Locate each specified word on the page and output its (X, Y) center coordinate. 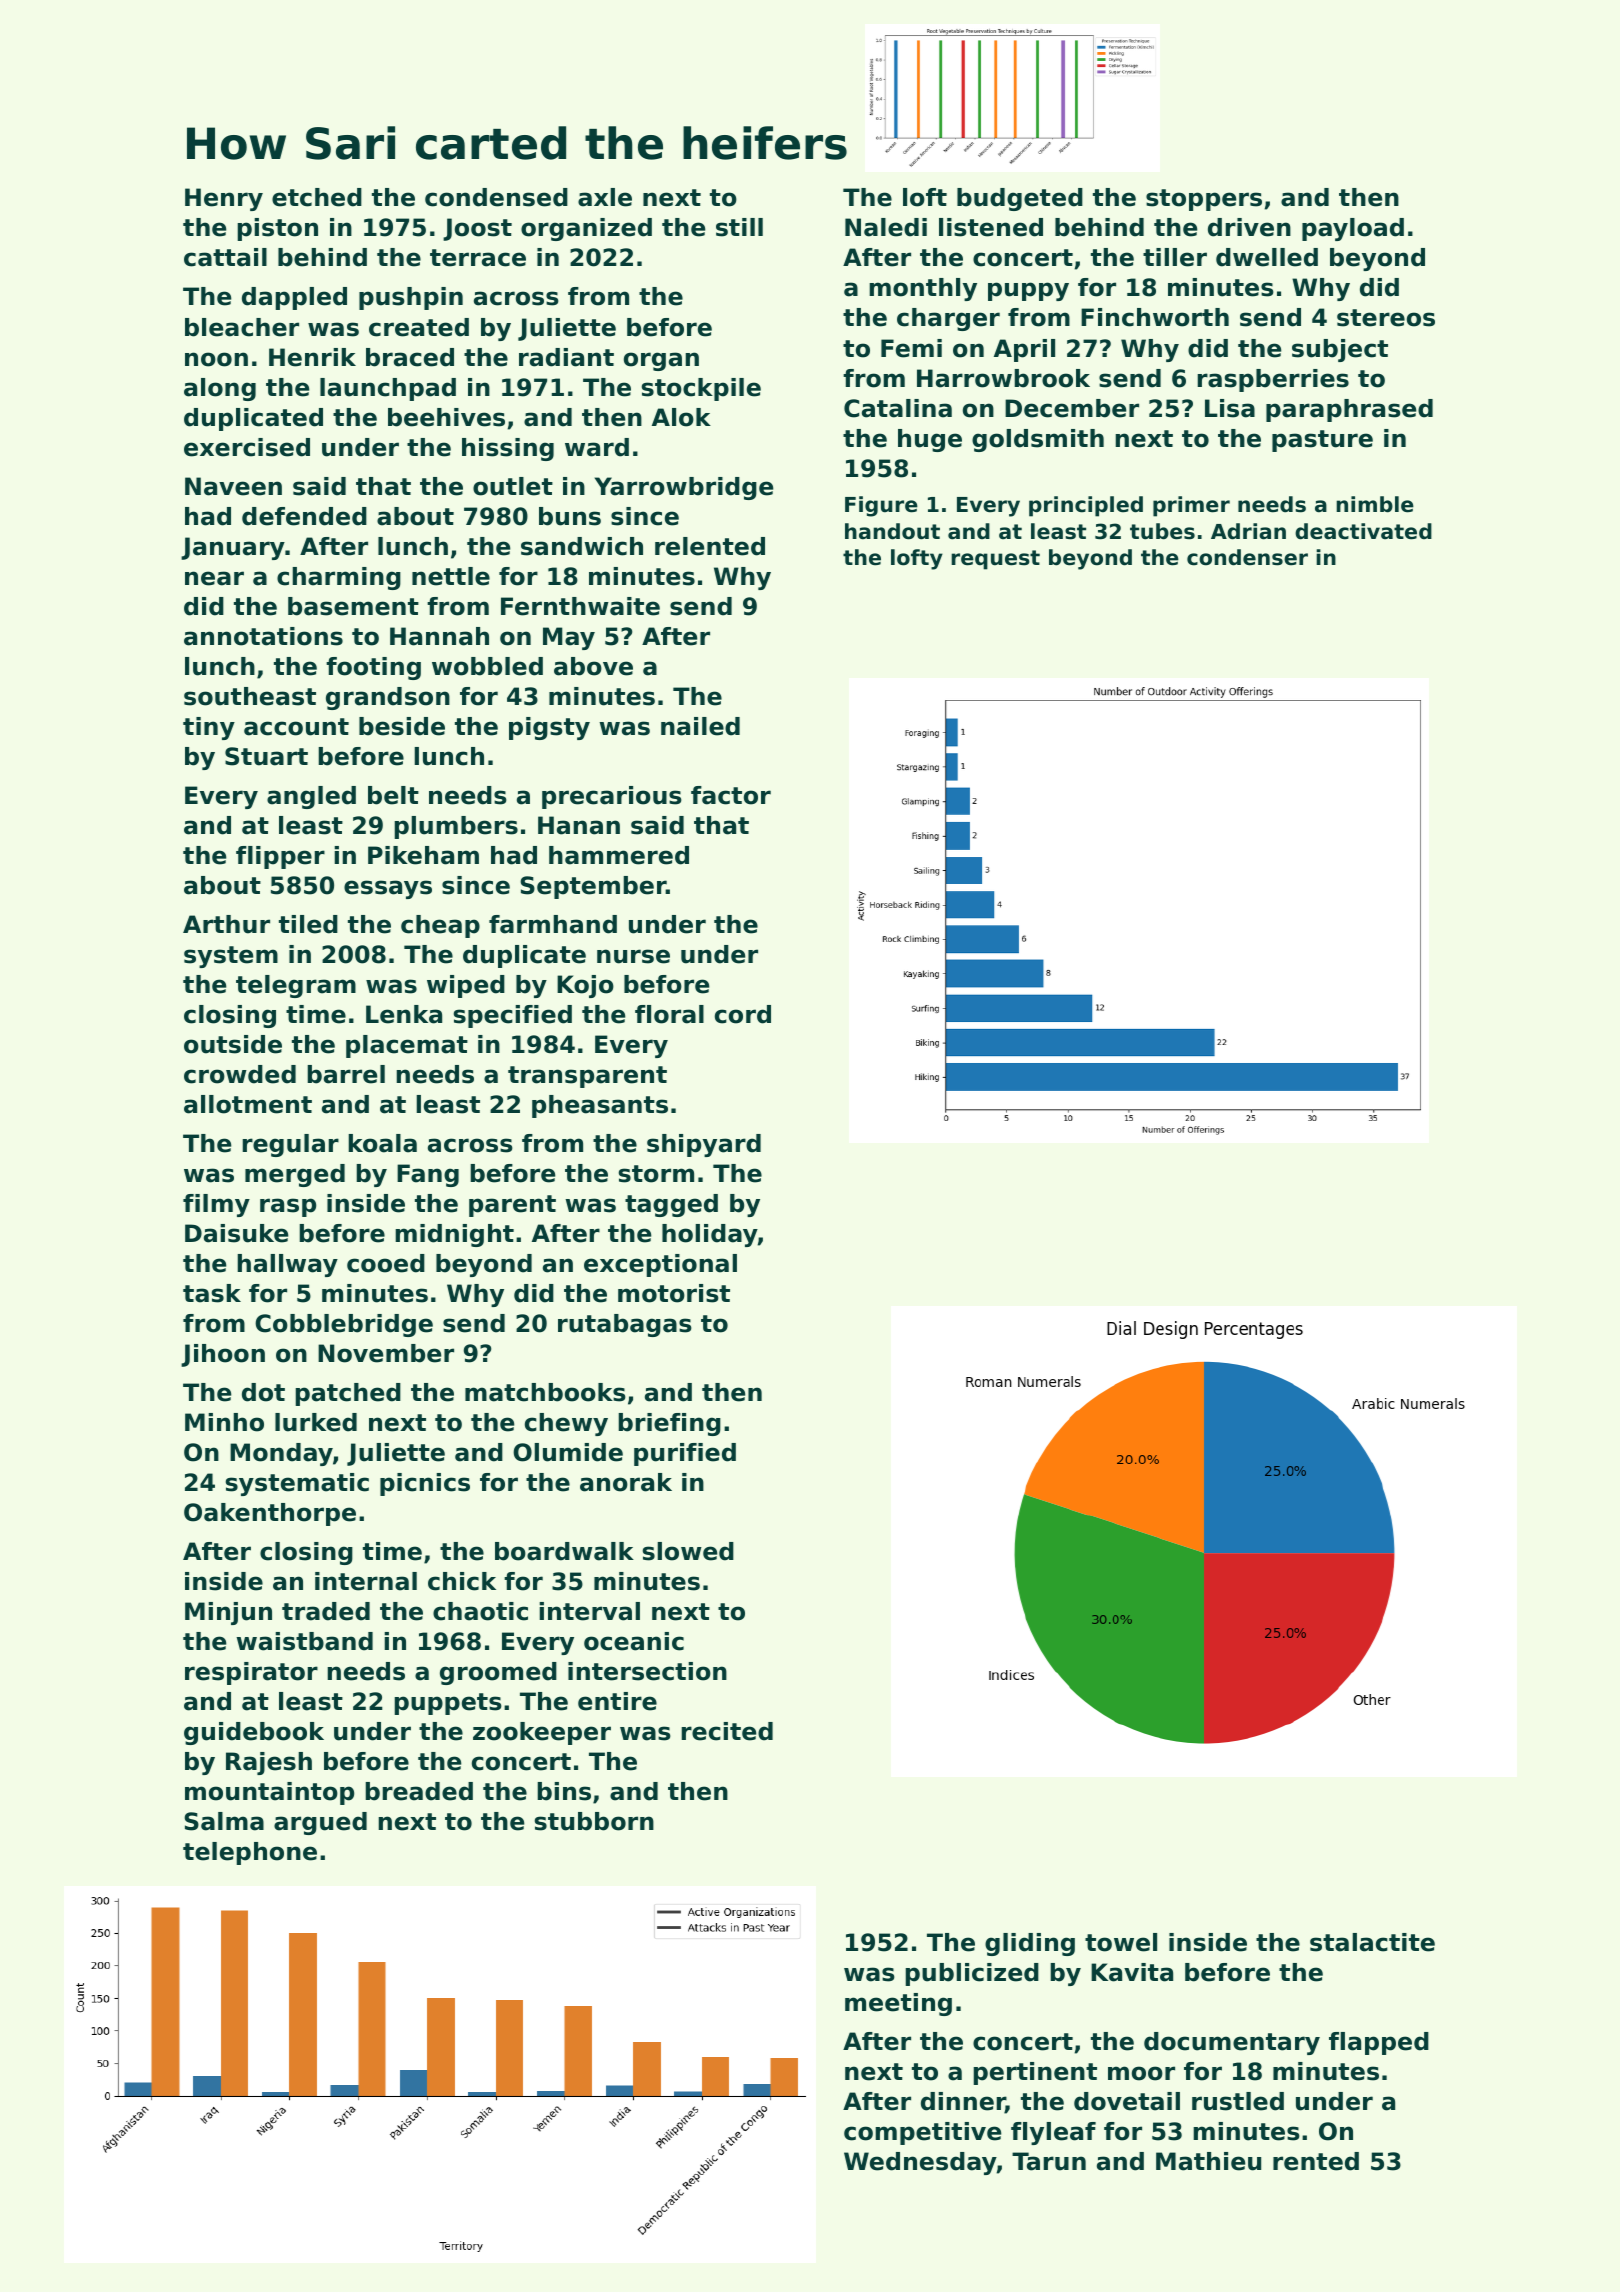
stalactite (1372, 1942)
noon (216, 359)
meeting (898, 2004)
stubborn (594, 1821)
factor (731, 795)
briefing (669, 1424)
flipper (280, 857)
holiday (710, 1235)
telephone (250, 1853)
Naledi (886, 227)
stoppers (1204, 200)
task (212, 1293)
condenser (1247, 557)
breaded (419, 1791)
